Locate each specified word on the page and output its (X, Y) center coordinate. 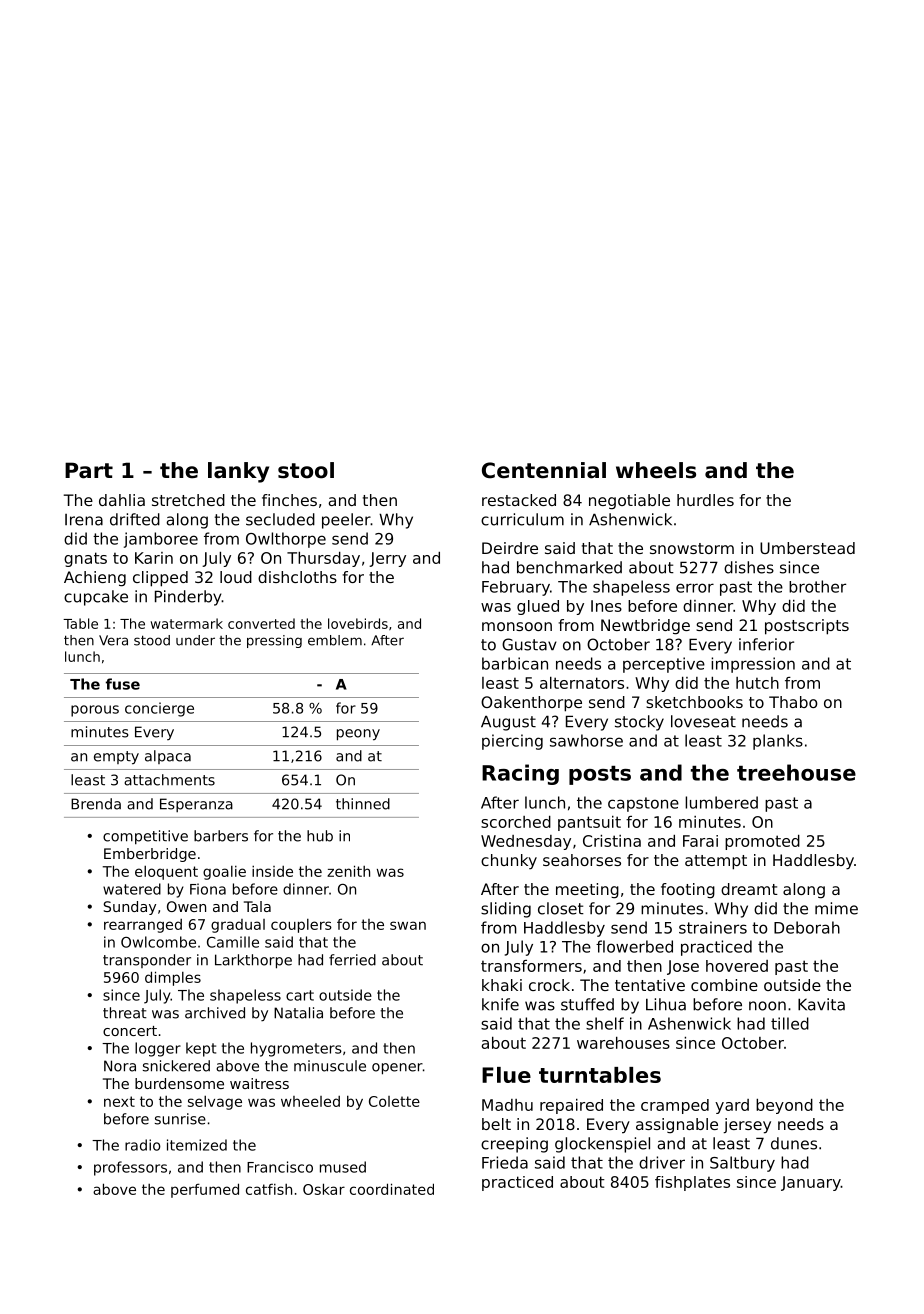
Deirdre (510, 548)
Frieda (505, 1162)
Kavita (821, 1004)
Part (89, 470)
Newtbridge (645, 627)
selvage (215, 1103)
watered (132, 889)
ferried (352, 960)
